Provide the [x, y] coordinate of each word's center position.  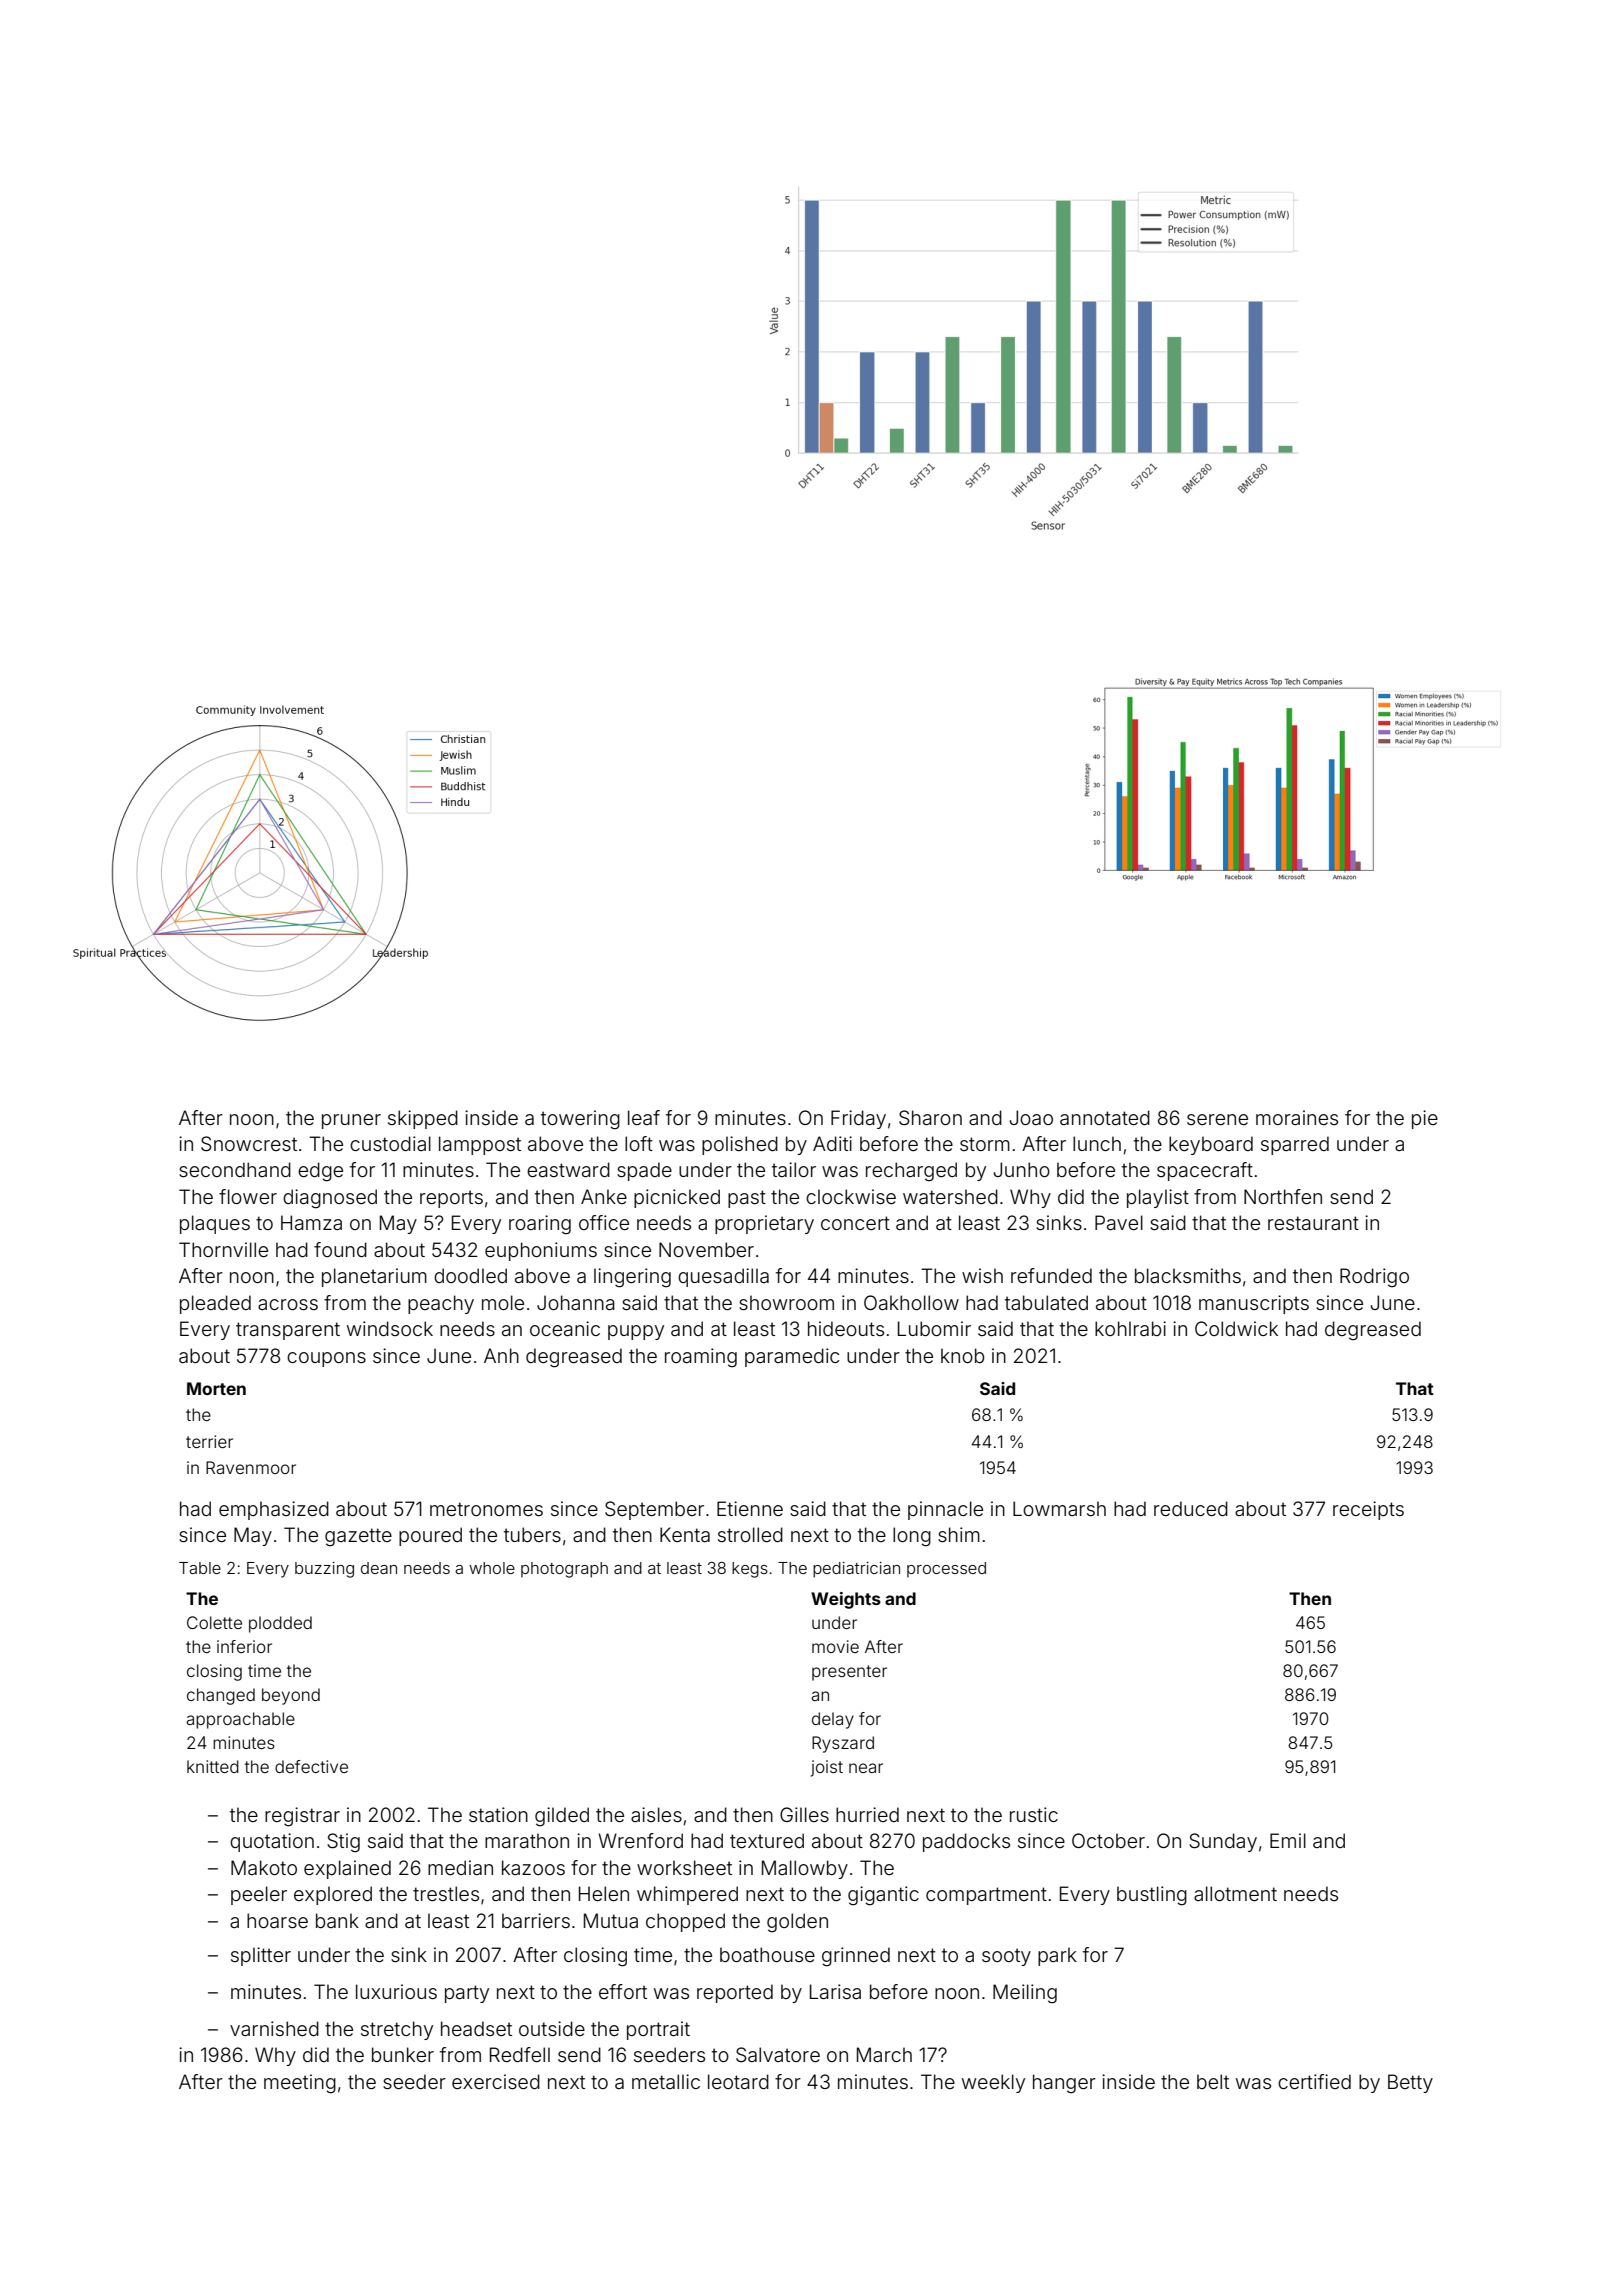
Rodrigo [1374, 1278]
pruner [351, 1121]
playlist [1158, 1198]
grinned [856, 1957]
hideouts [846, 1328]
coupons [326, 1359]
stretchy [397, 2030]
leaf [644, 1117]
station [498, 1814]
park [1057, 1956]
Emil [1288, 1840]
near [866, 1768]
